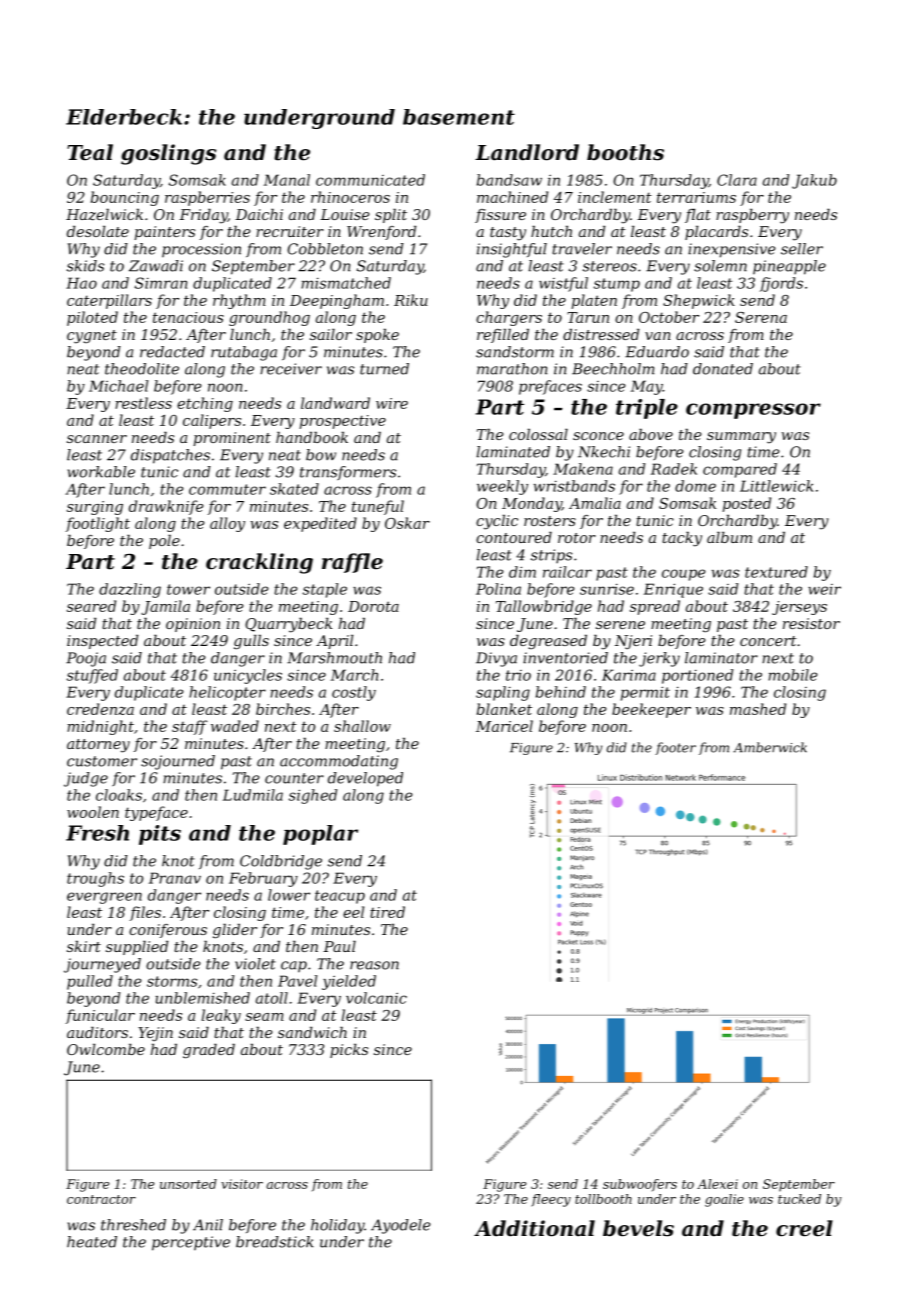 The height and width of the page is (1316, 908). I want to click on booths, so click(625, 152).
